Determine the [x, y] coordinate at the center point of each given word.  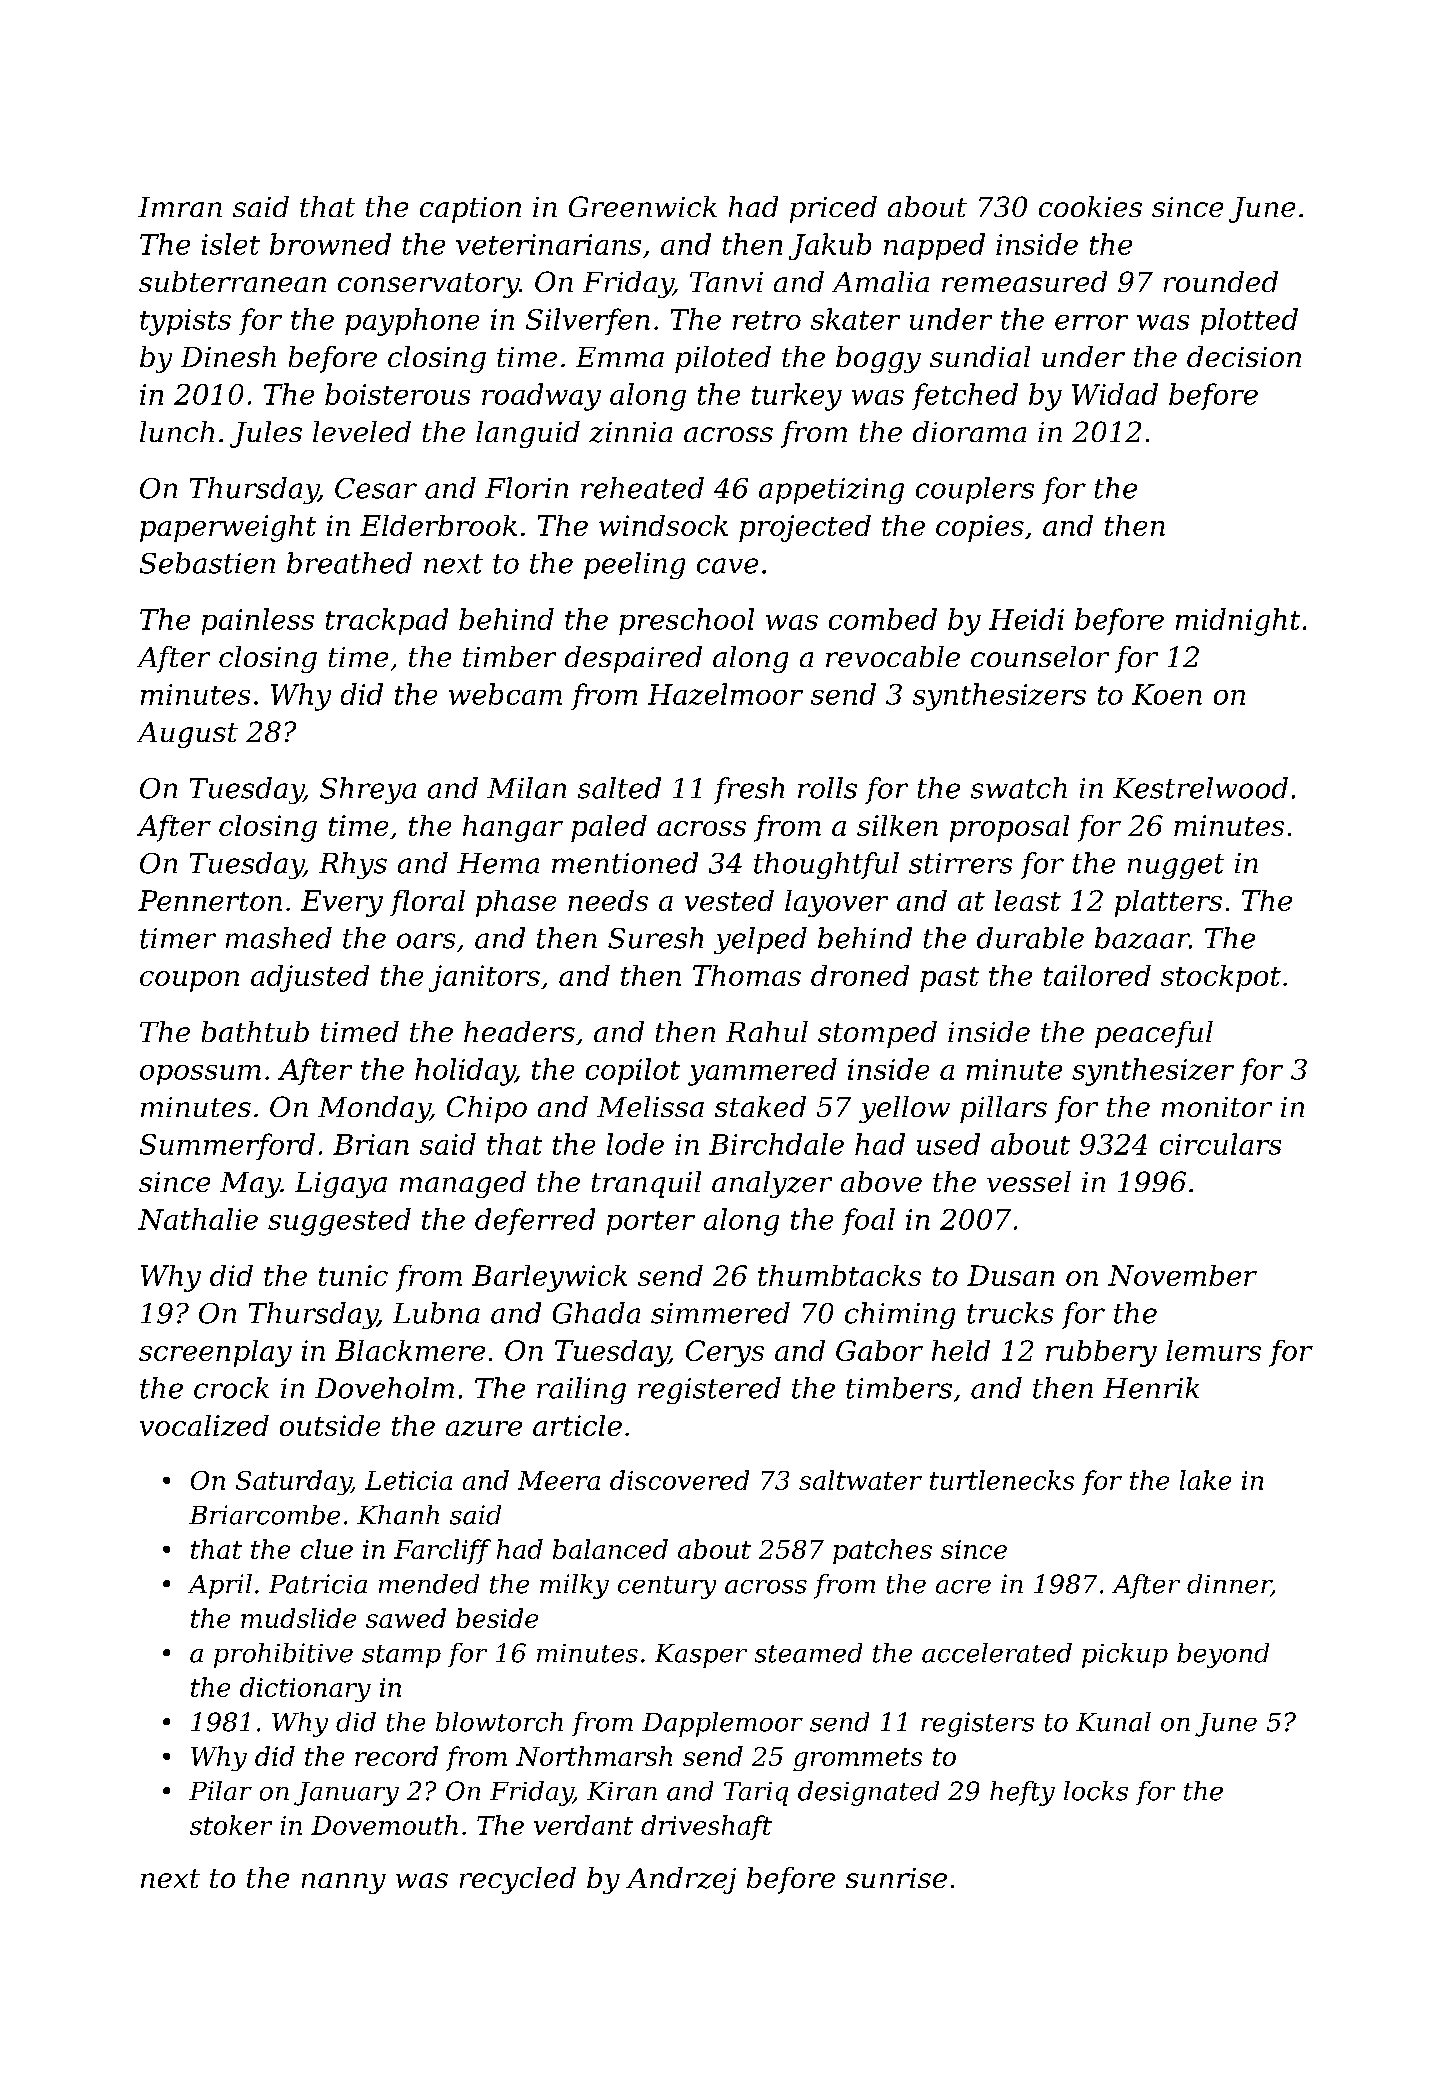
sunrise [896, 1878]
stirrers [960, 863]
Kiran [622, 1791]
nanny [344, 1883]
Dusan [1010, 1275]
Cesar [376, 488]
